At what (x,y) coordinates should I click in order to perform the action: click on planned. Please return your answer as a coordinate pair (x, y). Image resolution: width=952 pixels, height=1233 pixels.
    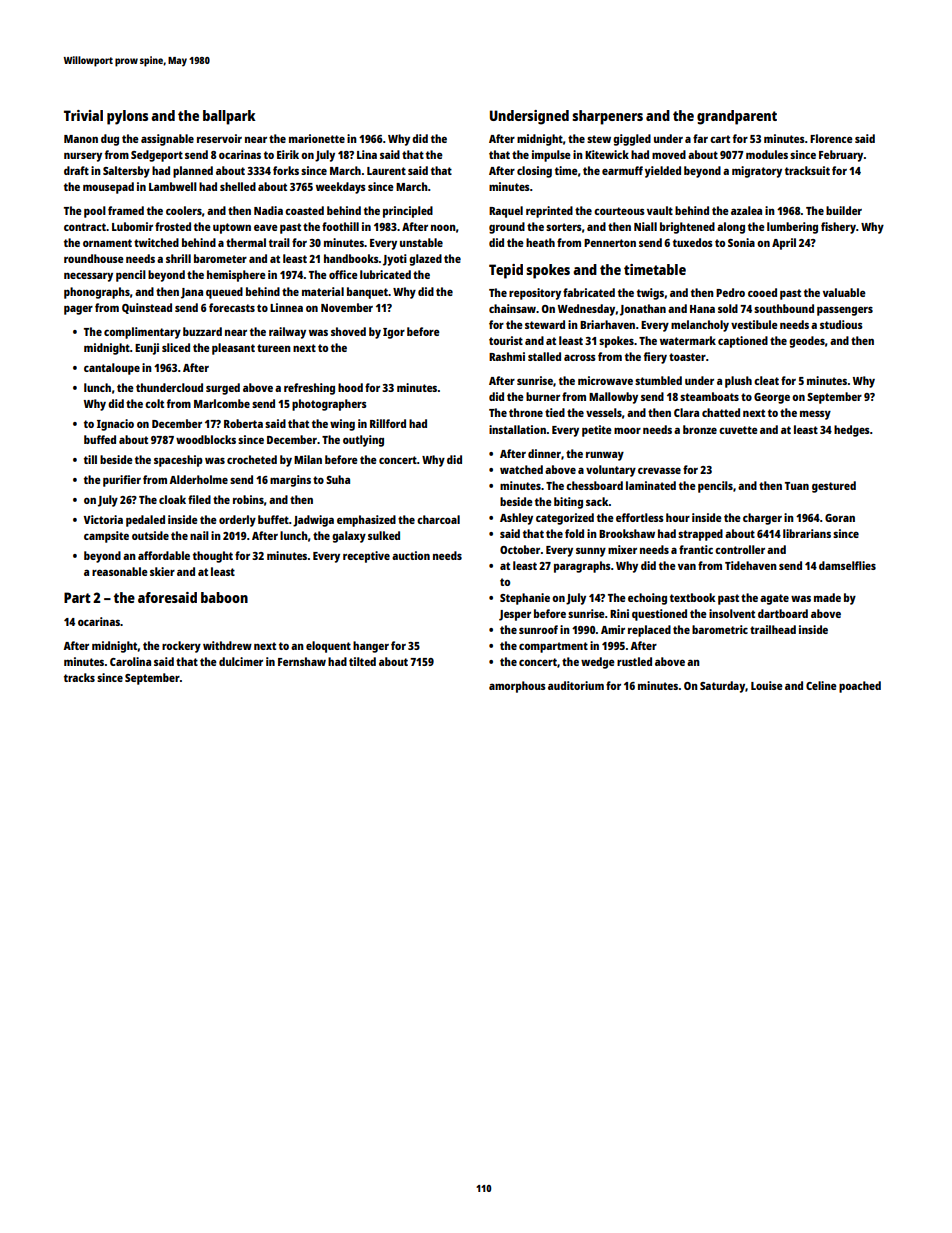
    Looking at the image, I should click on (193, 172).
